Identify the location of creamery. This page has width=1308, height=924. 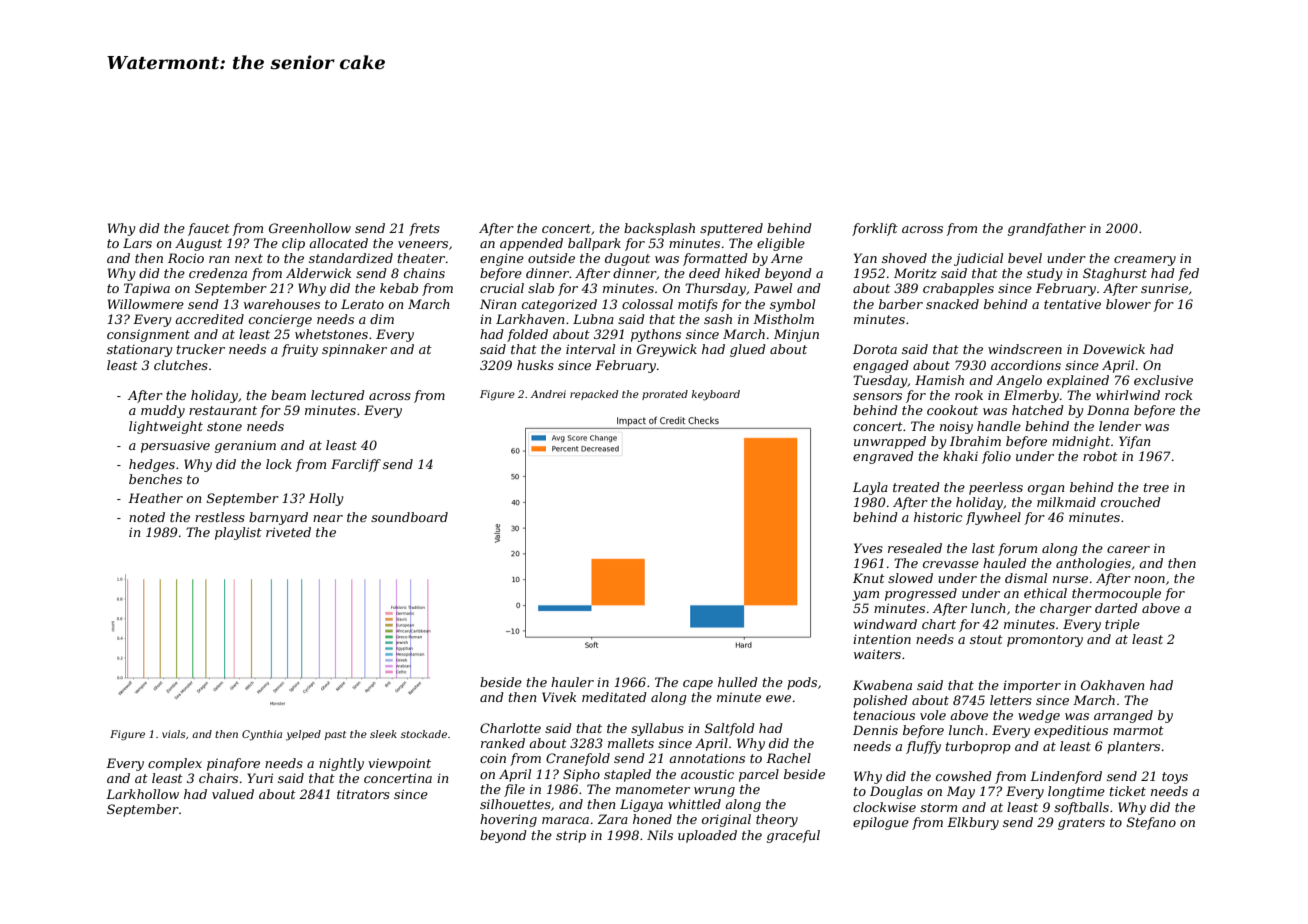
(1145, 261).
